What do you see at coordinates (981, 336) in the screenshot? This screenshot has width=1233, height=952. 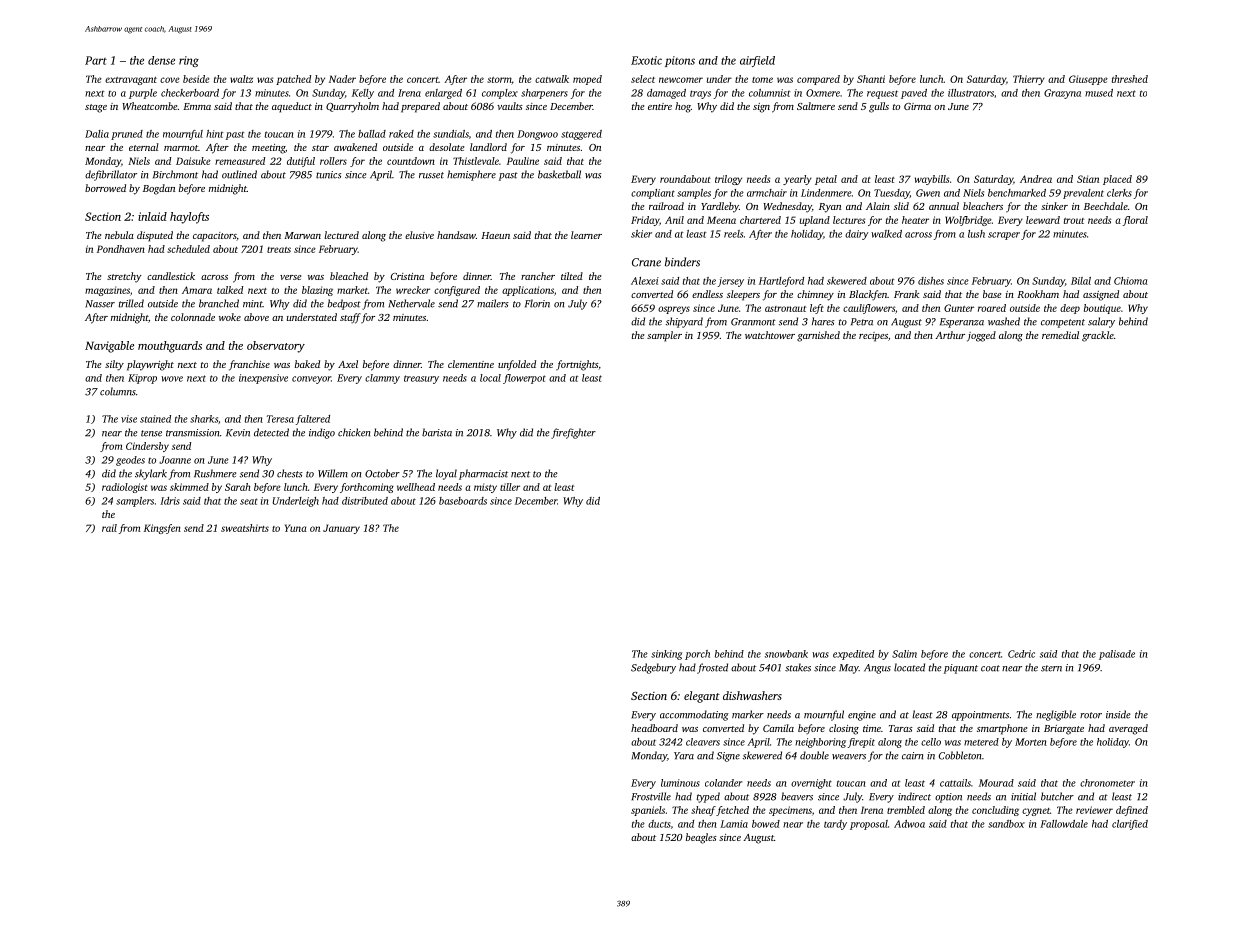 I see `jogged` at bounding box center [981, 336].
